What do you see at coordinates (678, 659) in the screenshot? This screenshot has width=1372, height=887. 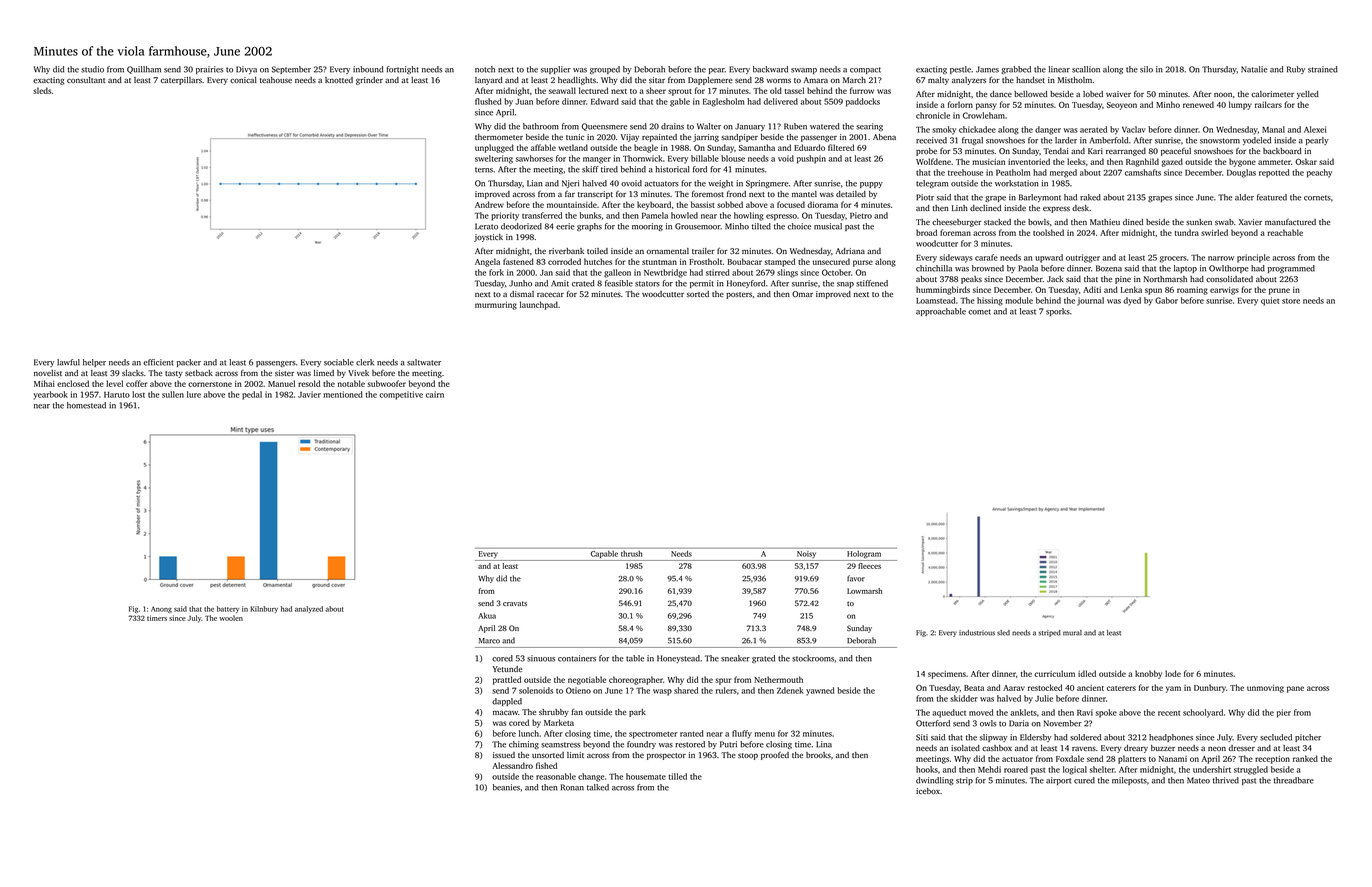 I see `Honeystead` at bounding box center [678, 659].
